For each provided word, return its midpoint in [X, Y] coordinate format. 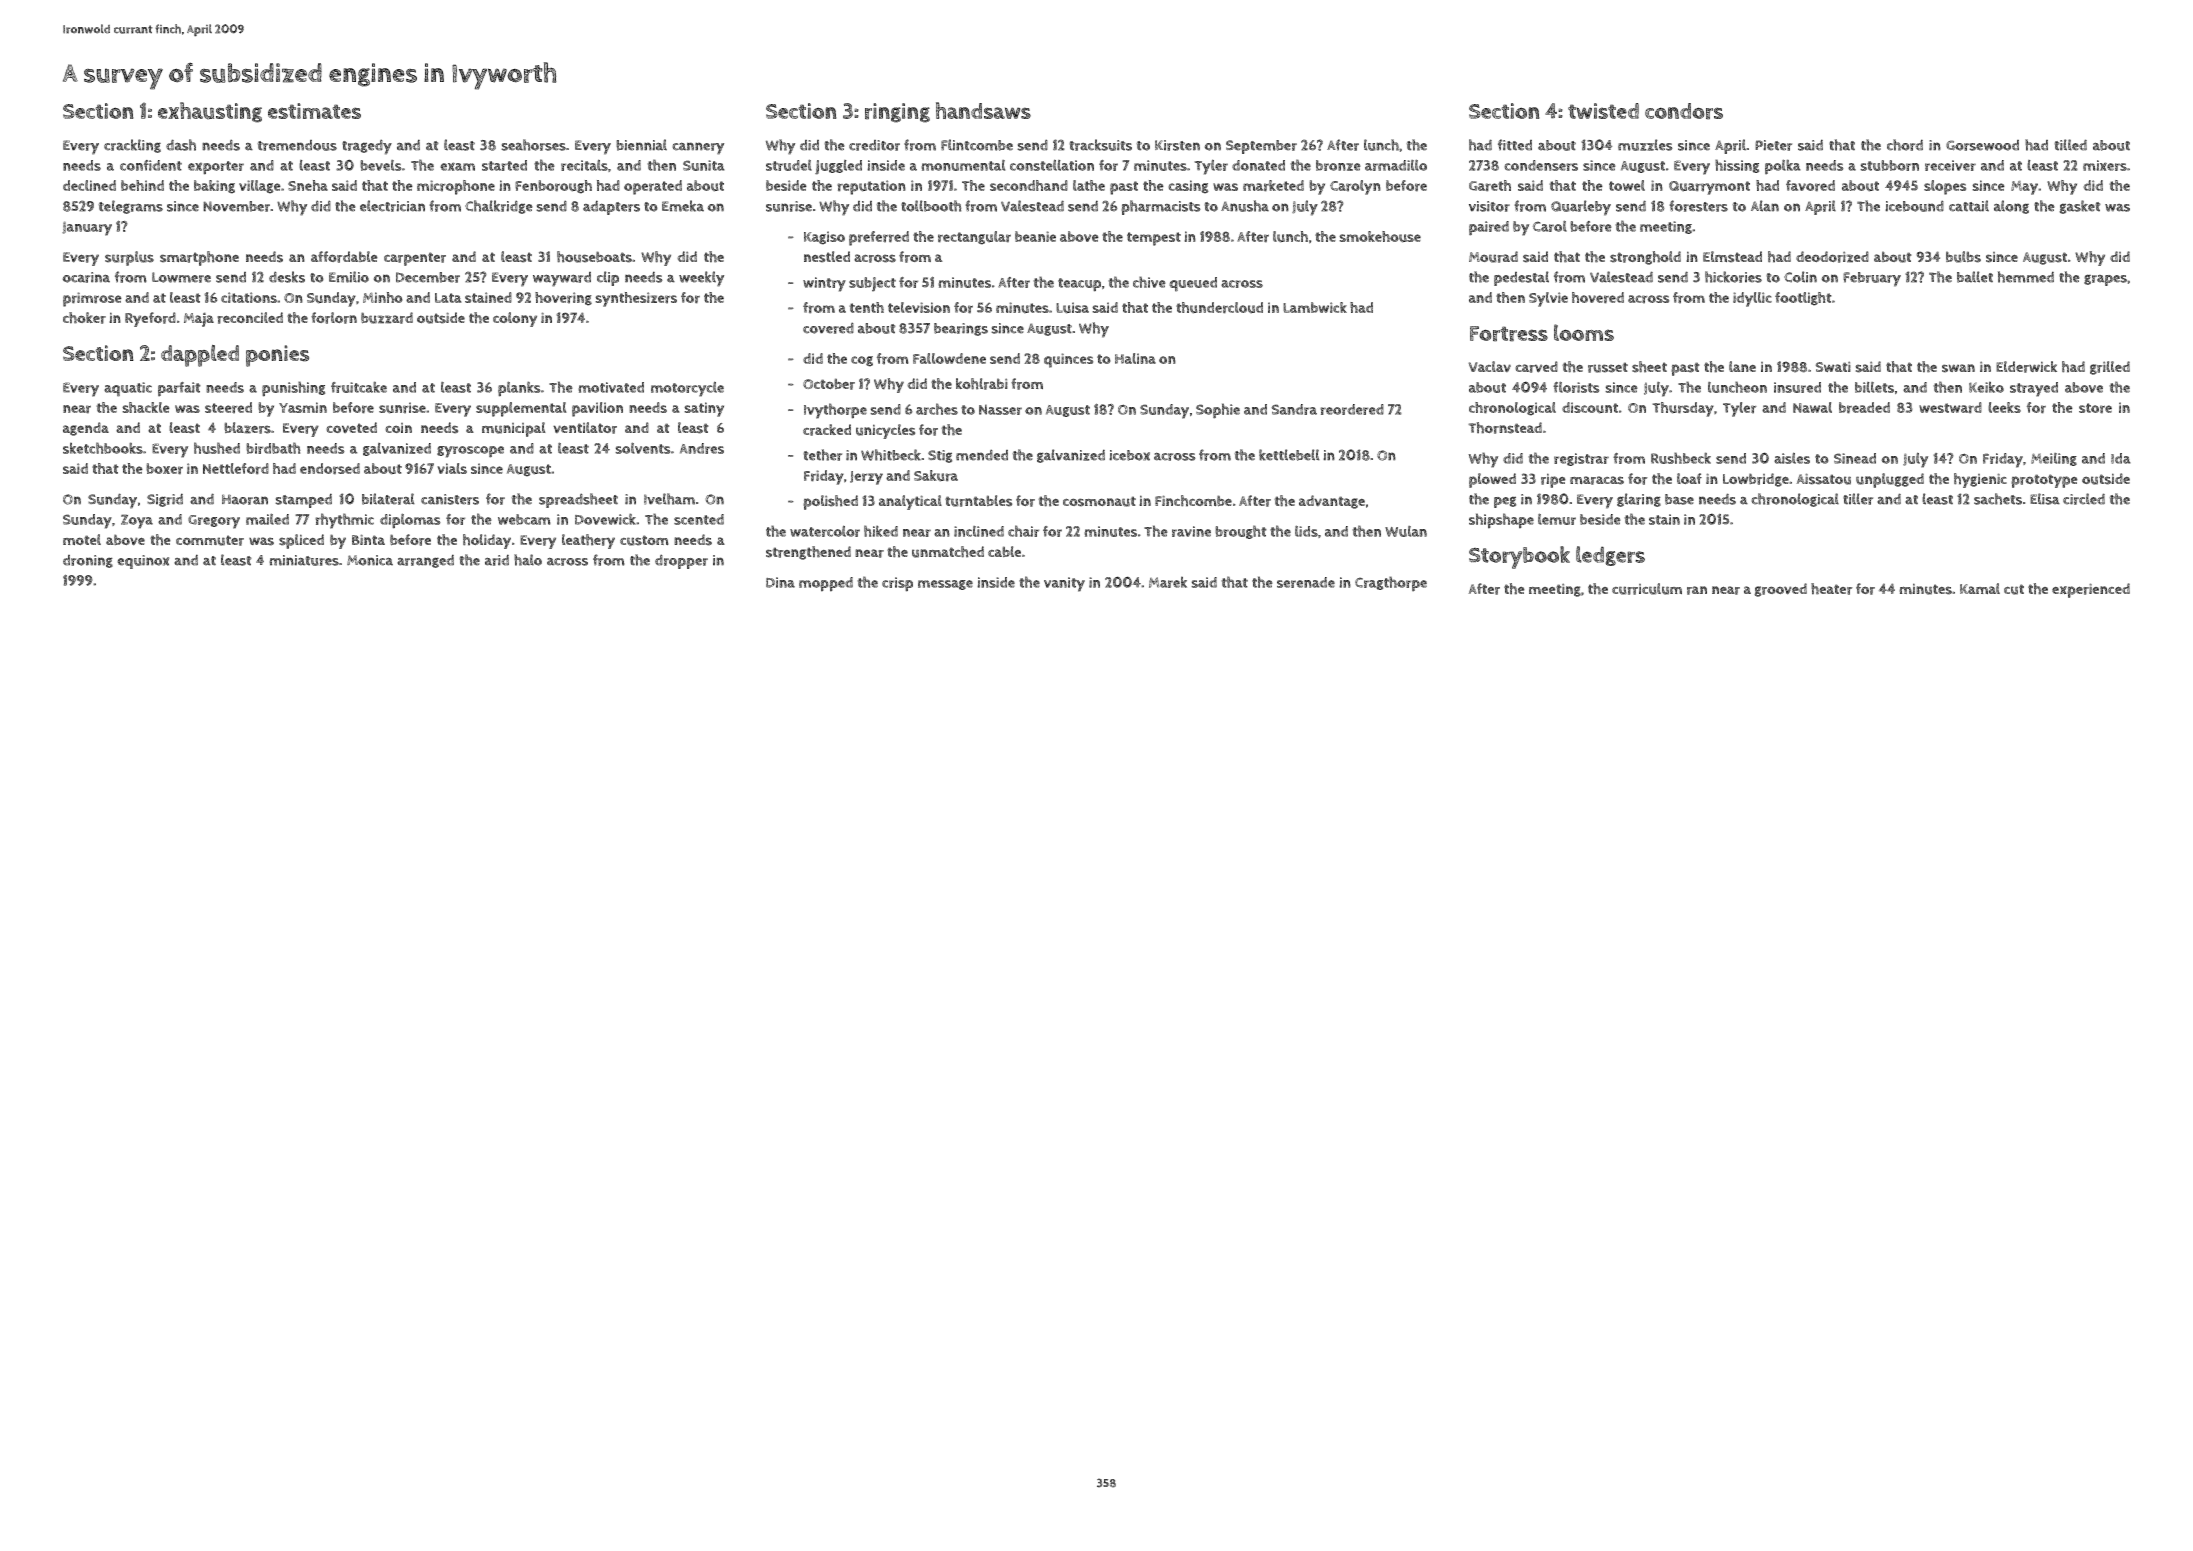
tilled [2070, 145]
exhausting [210, 112]
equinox [143, 562]
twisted [1603, 111]
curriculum [1647, 589]
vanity [1064, 584]
